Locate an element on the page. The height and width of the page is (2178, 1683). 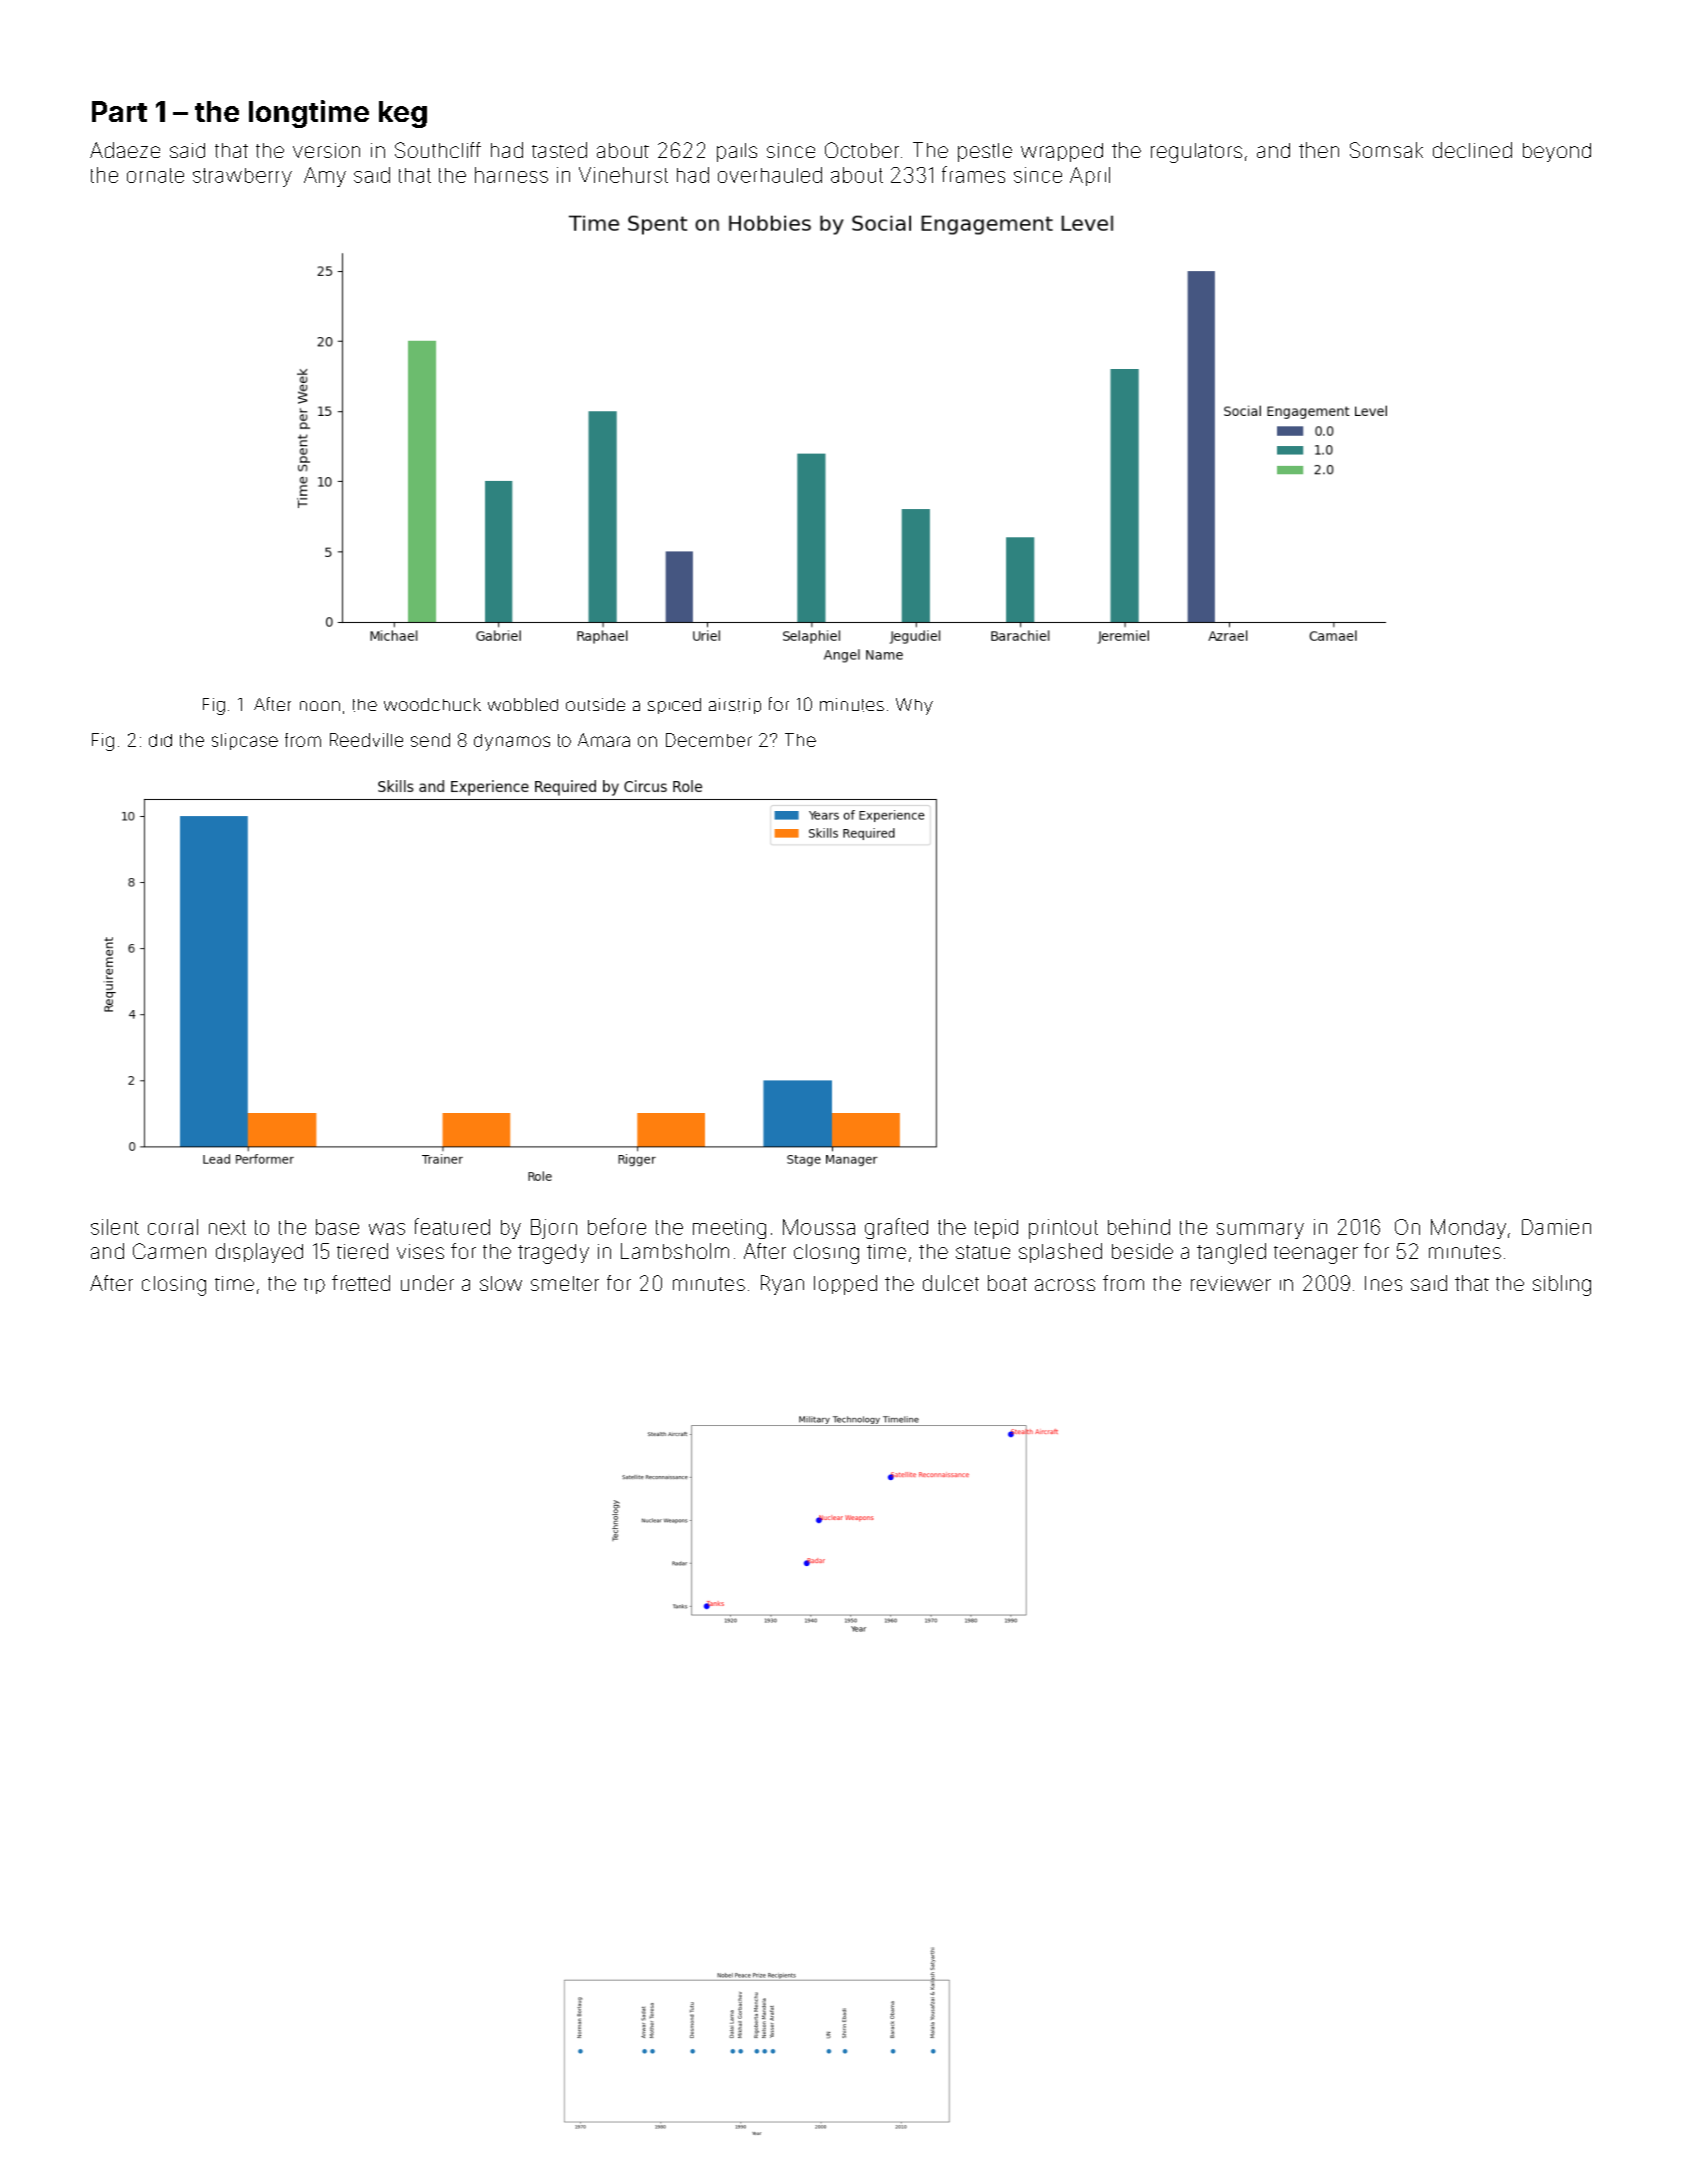
tip is located at coordinates (314, 1286).
